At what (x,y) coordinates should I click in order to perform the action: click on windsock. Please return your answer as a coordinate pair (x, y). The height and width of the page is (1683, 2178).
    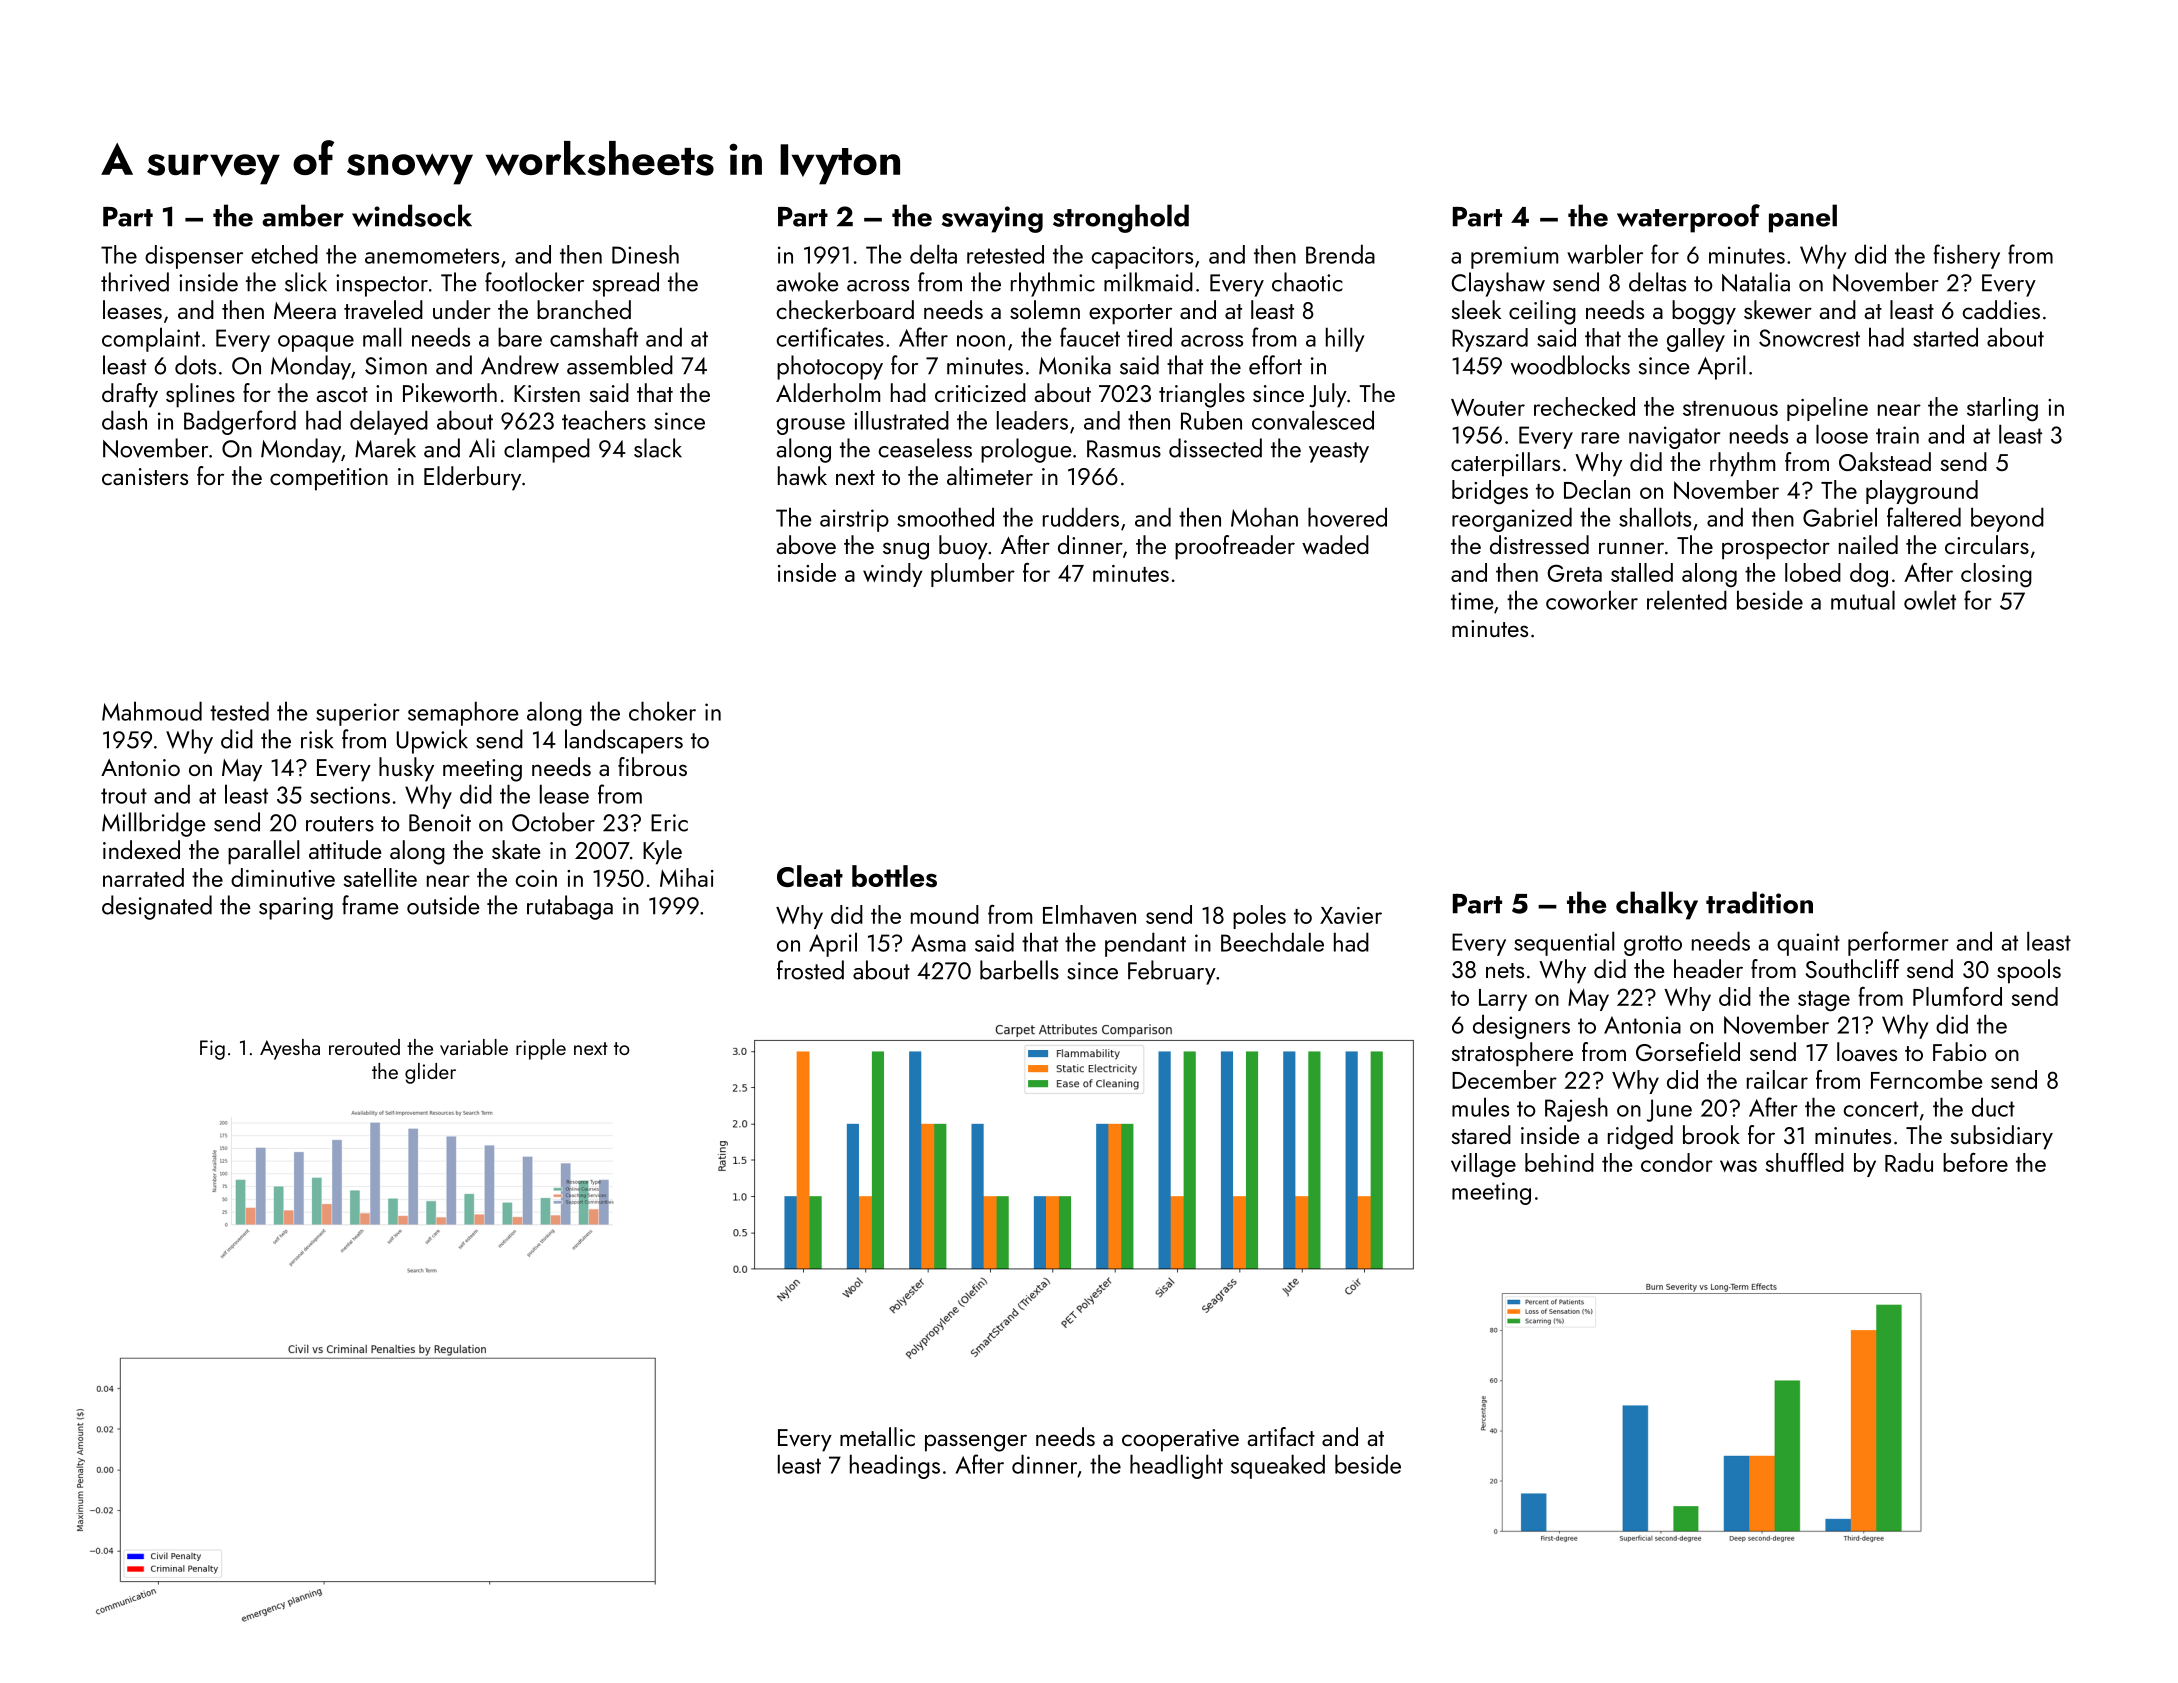
    Looking at the image, I should click on (412, 215).
